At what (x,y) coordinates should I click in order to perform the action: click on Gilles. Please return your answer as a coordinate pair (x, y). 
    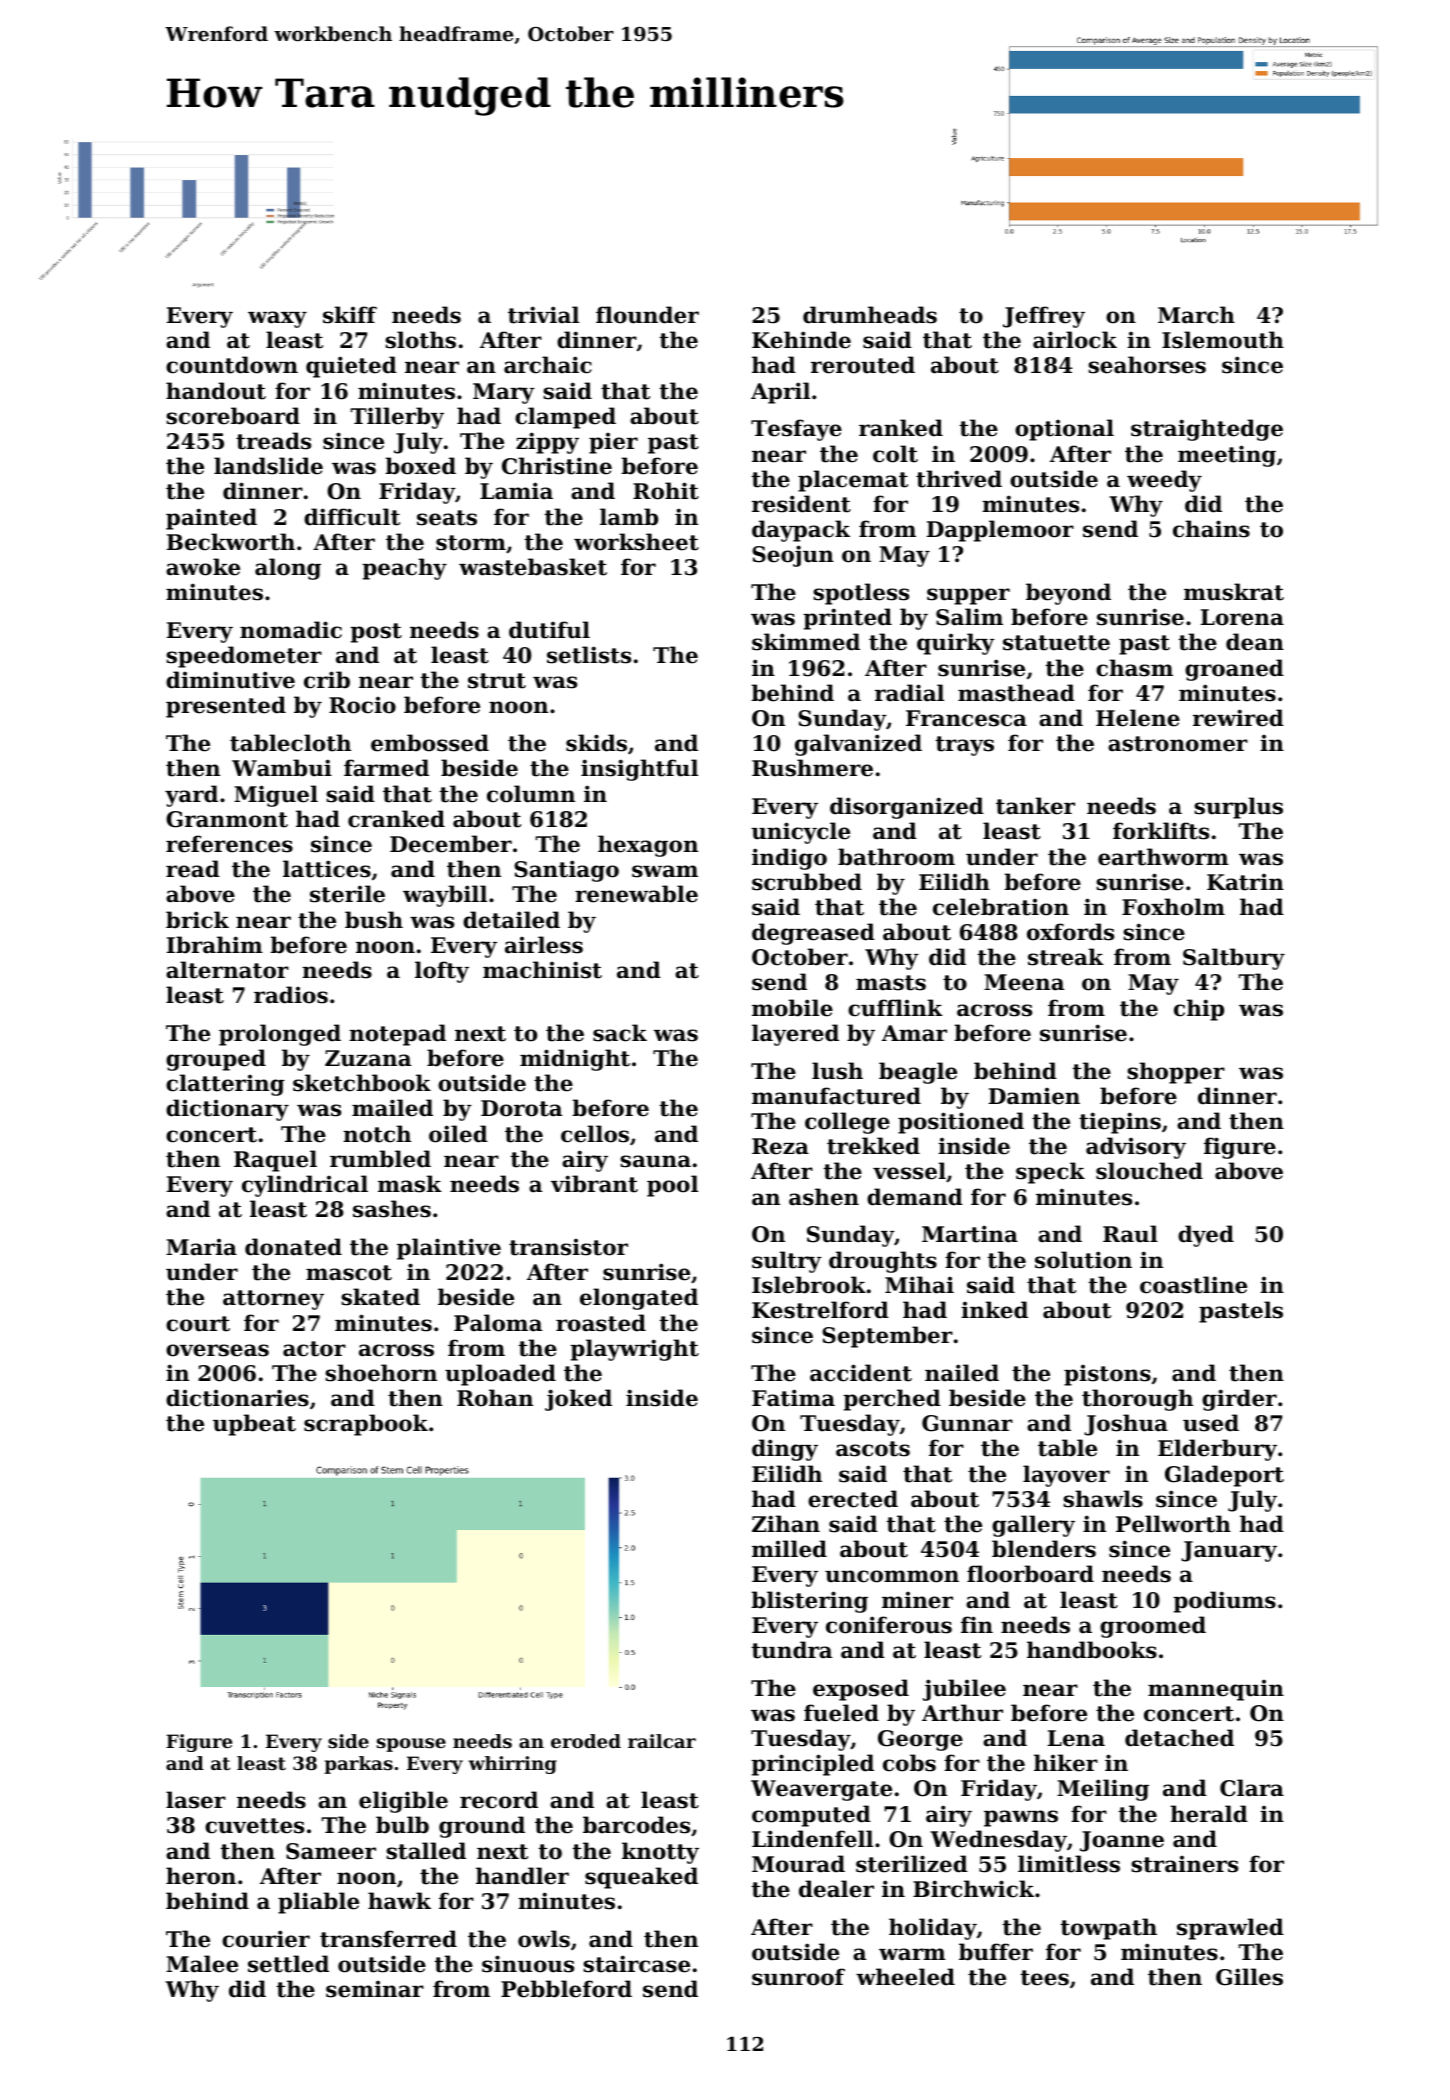
    Looking at the image, I should click on (1249, 1977).
